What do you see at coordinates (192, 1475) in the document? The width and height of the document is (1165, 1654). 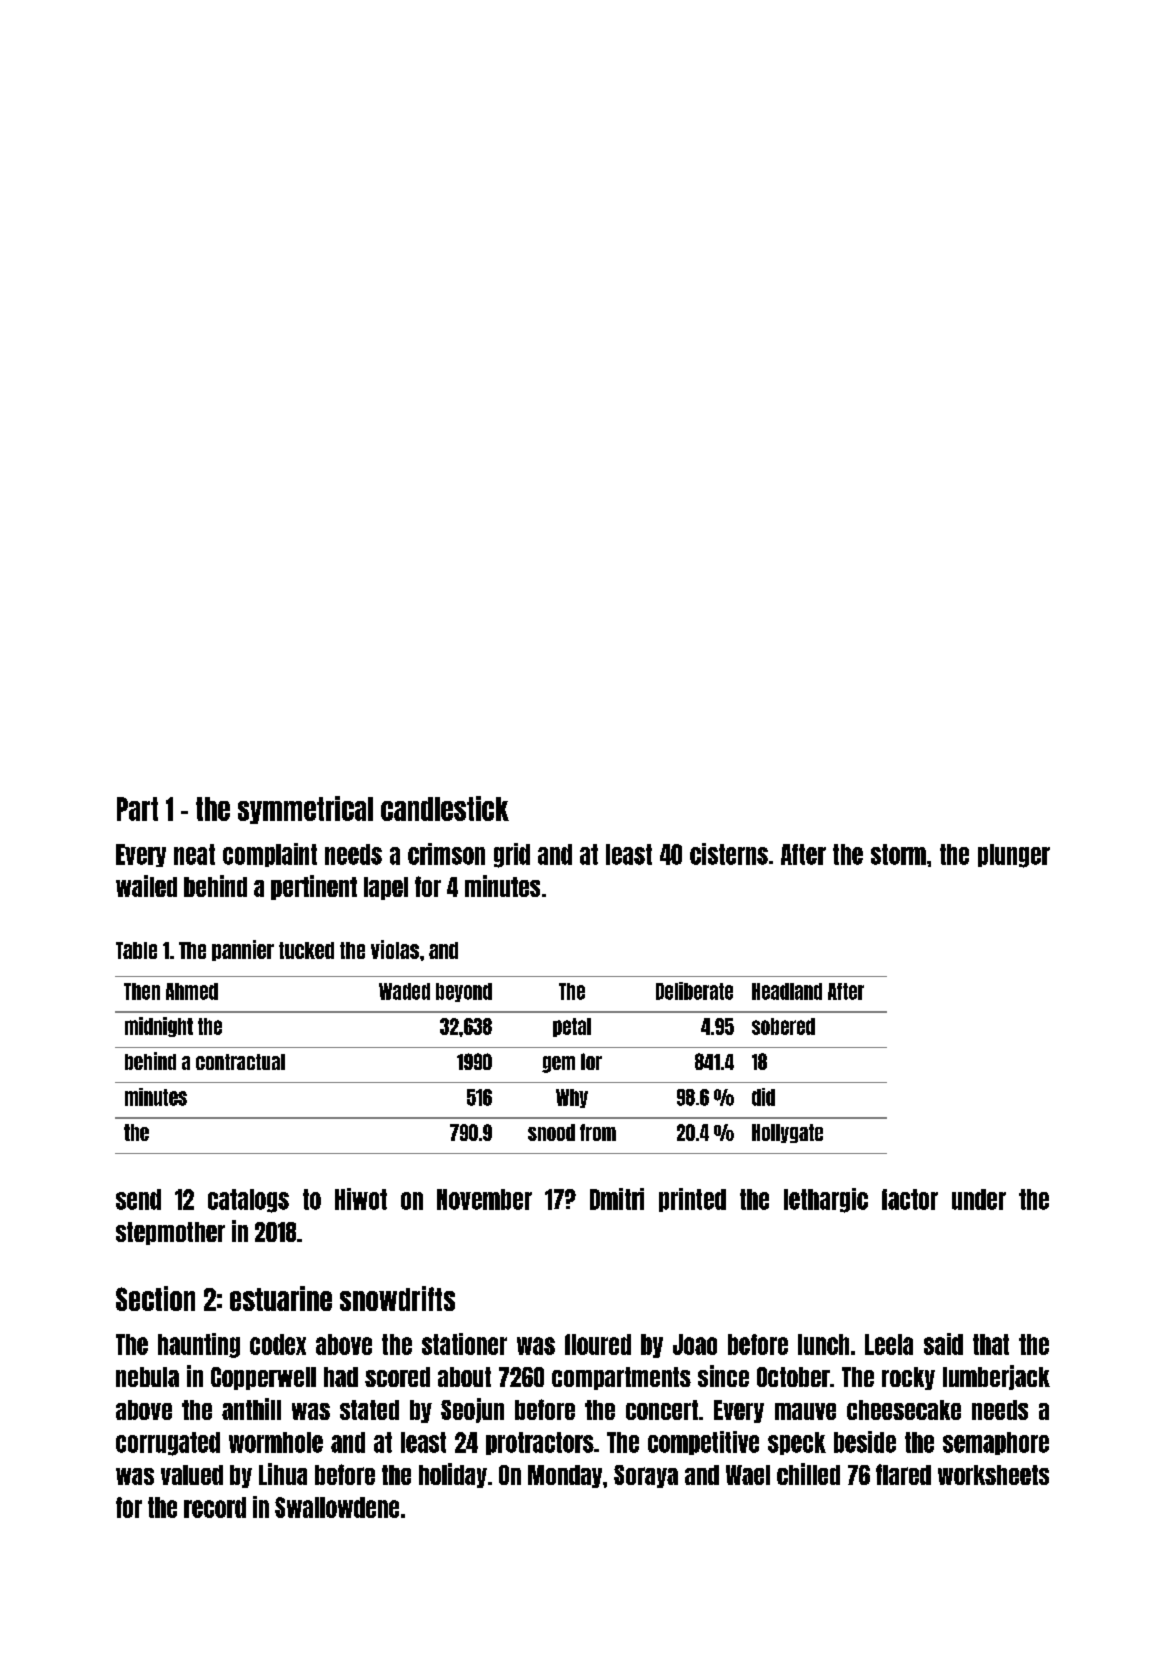 I see `valued` at bounding box center [192, 1475].
